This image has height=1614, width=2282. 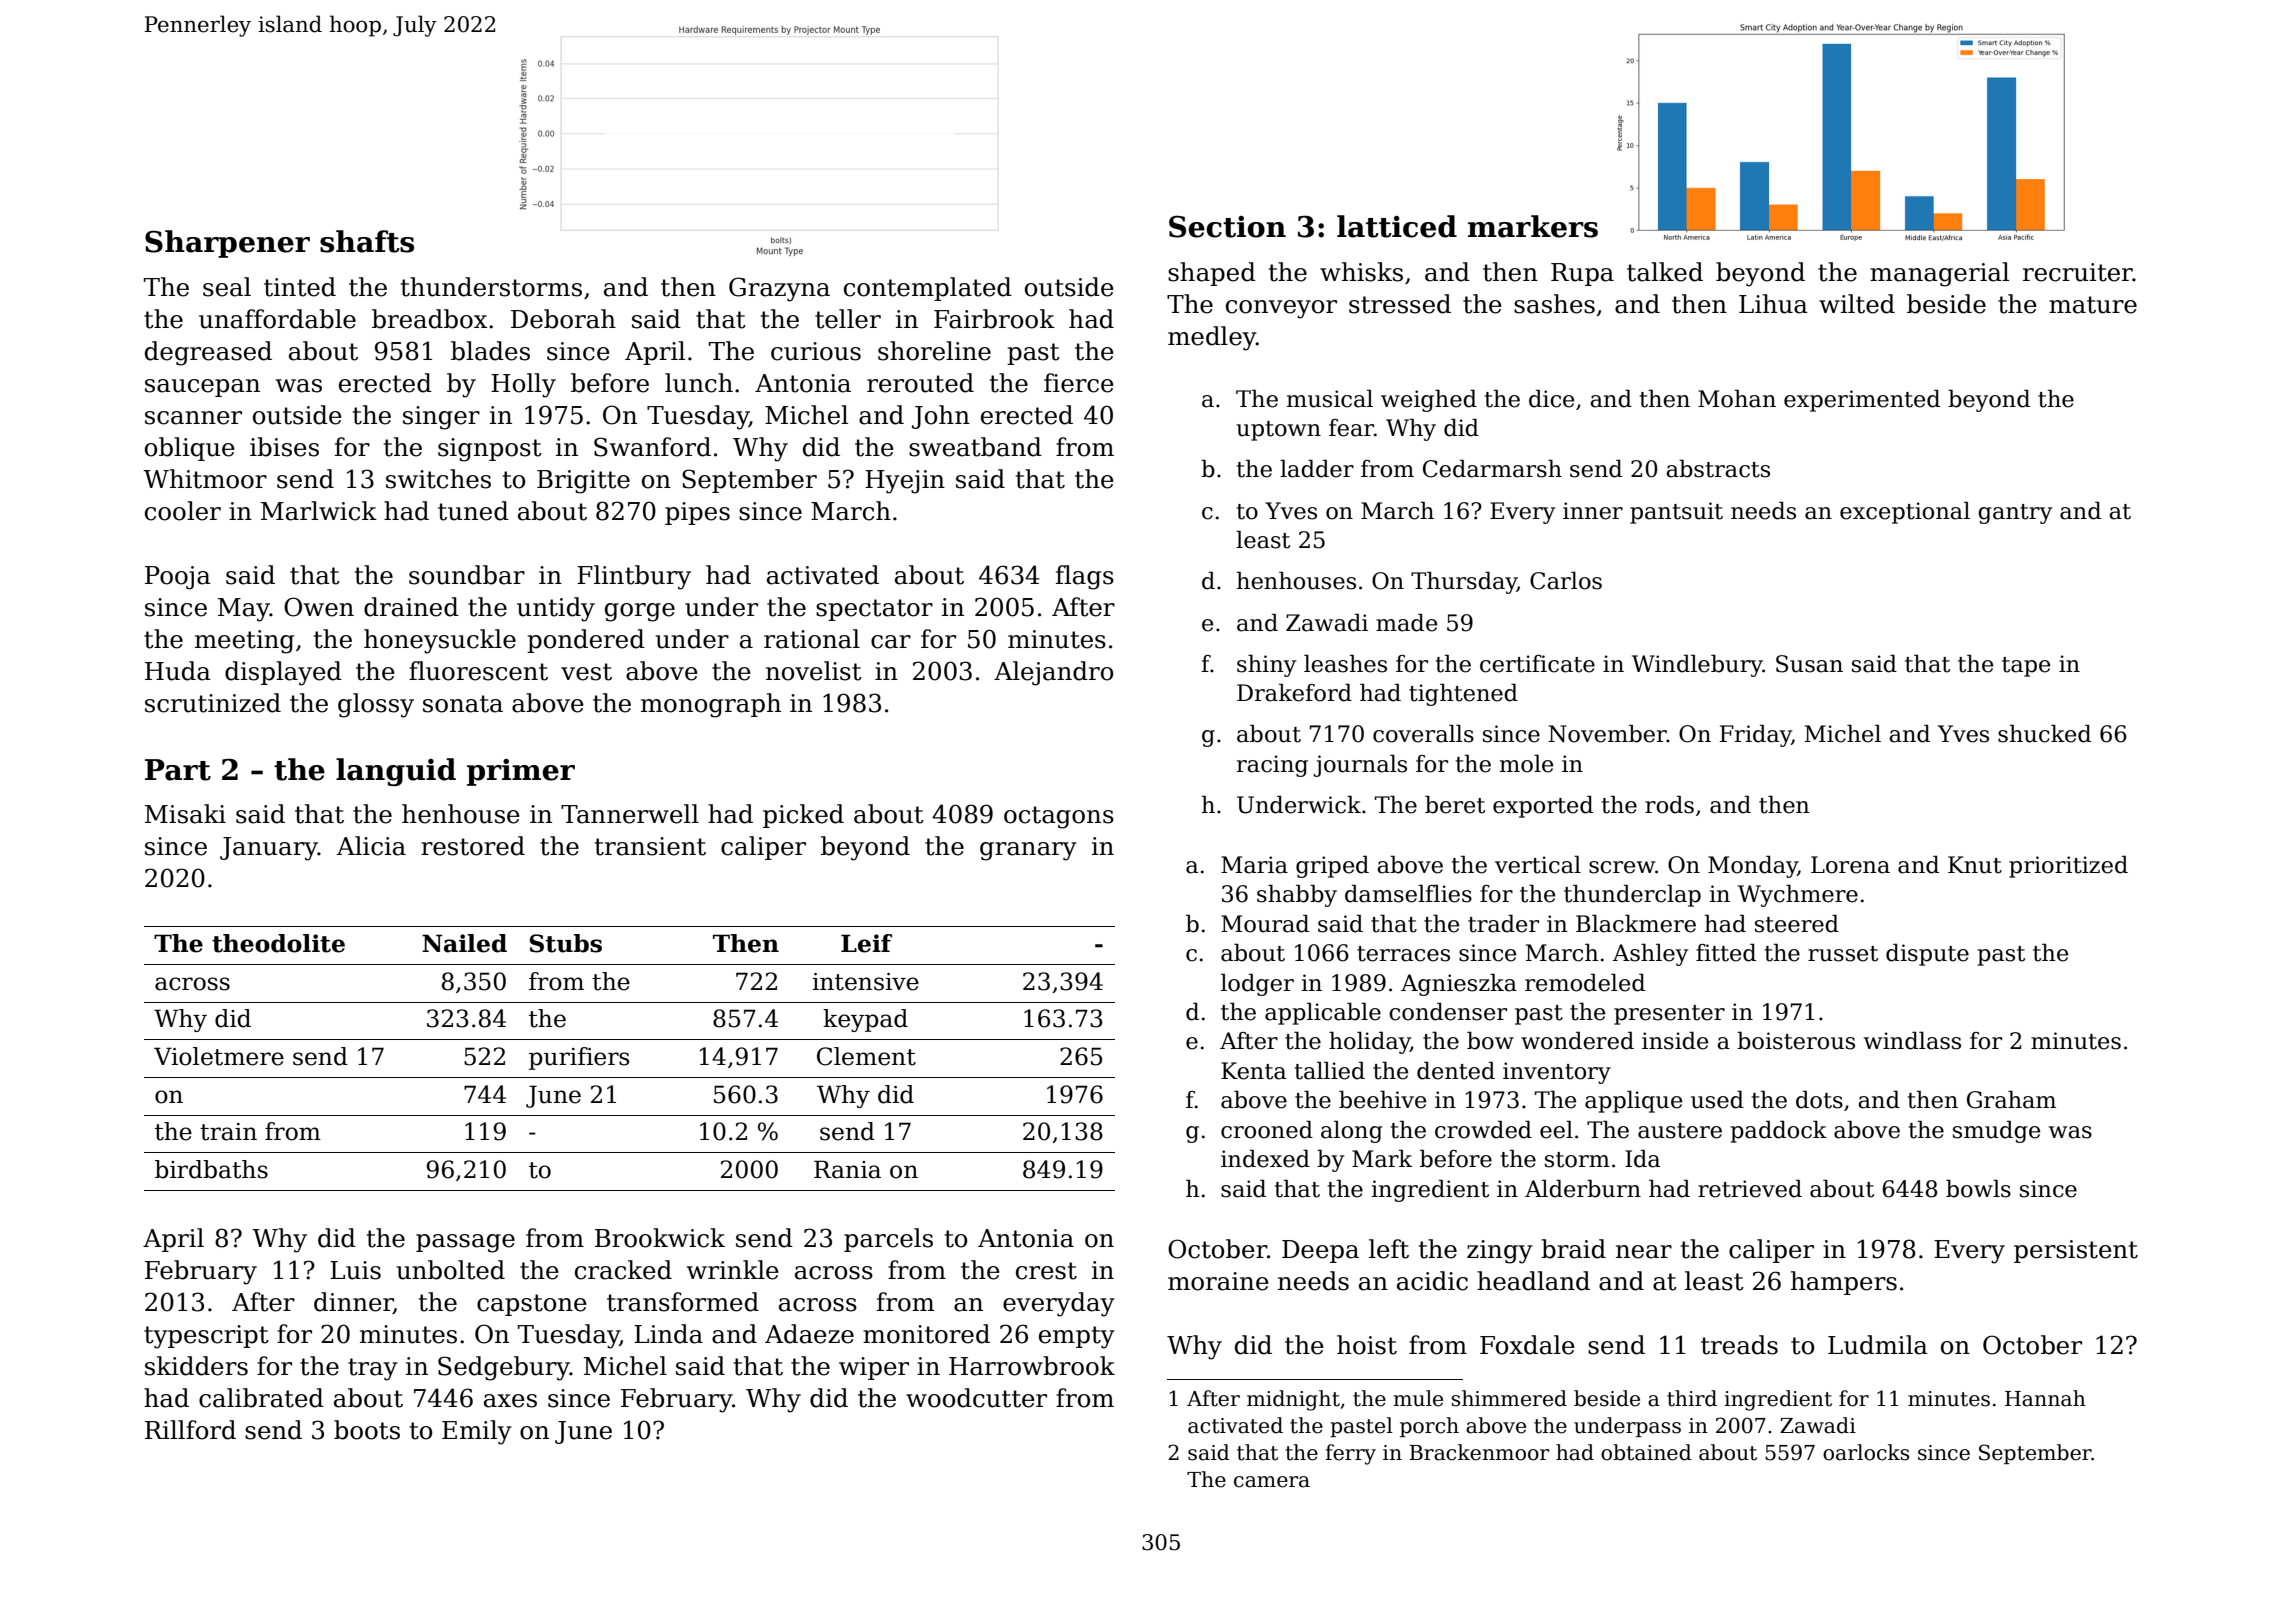 What do you see at coordinates (1866, 1452) in the image?
I see `oarlocks` at bounding box center [1866, 1452].
